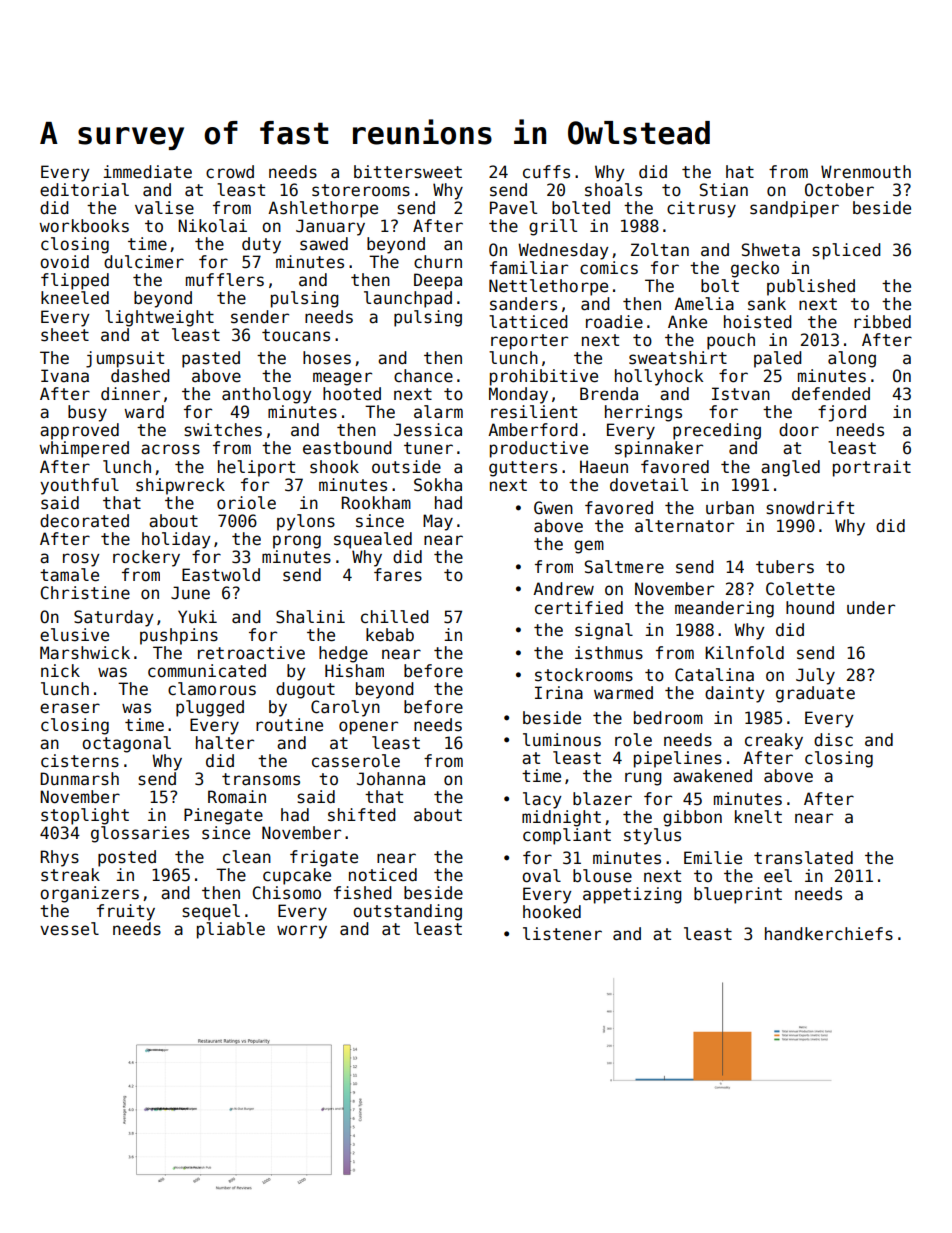 The width and height of the screenshot is (952, 1233). I want to click on chilled, so click(395, 617).
